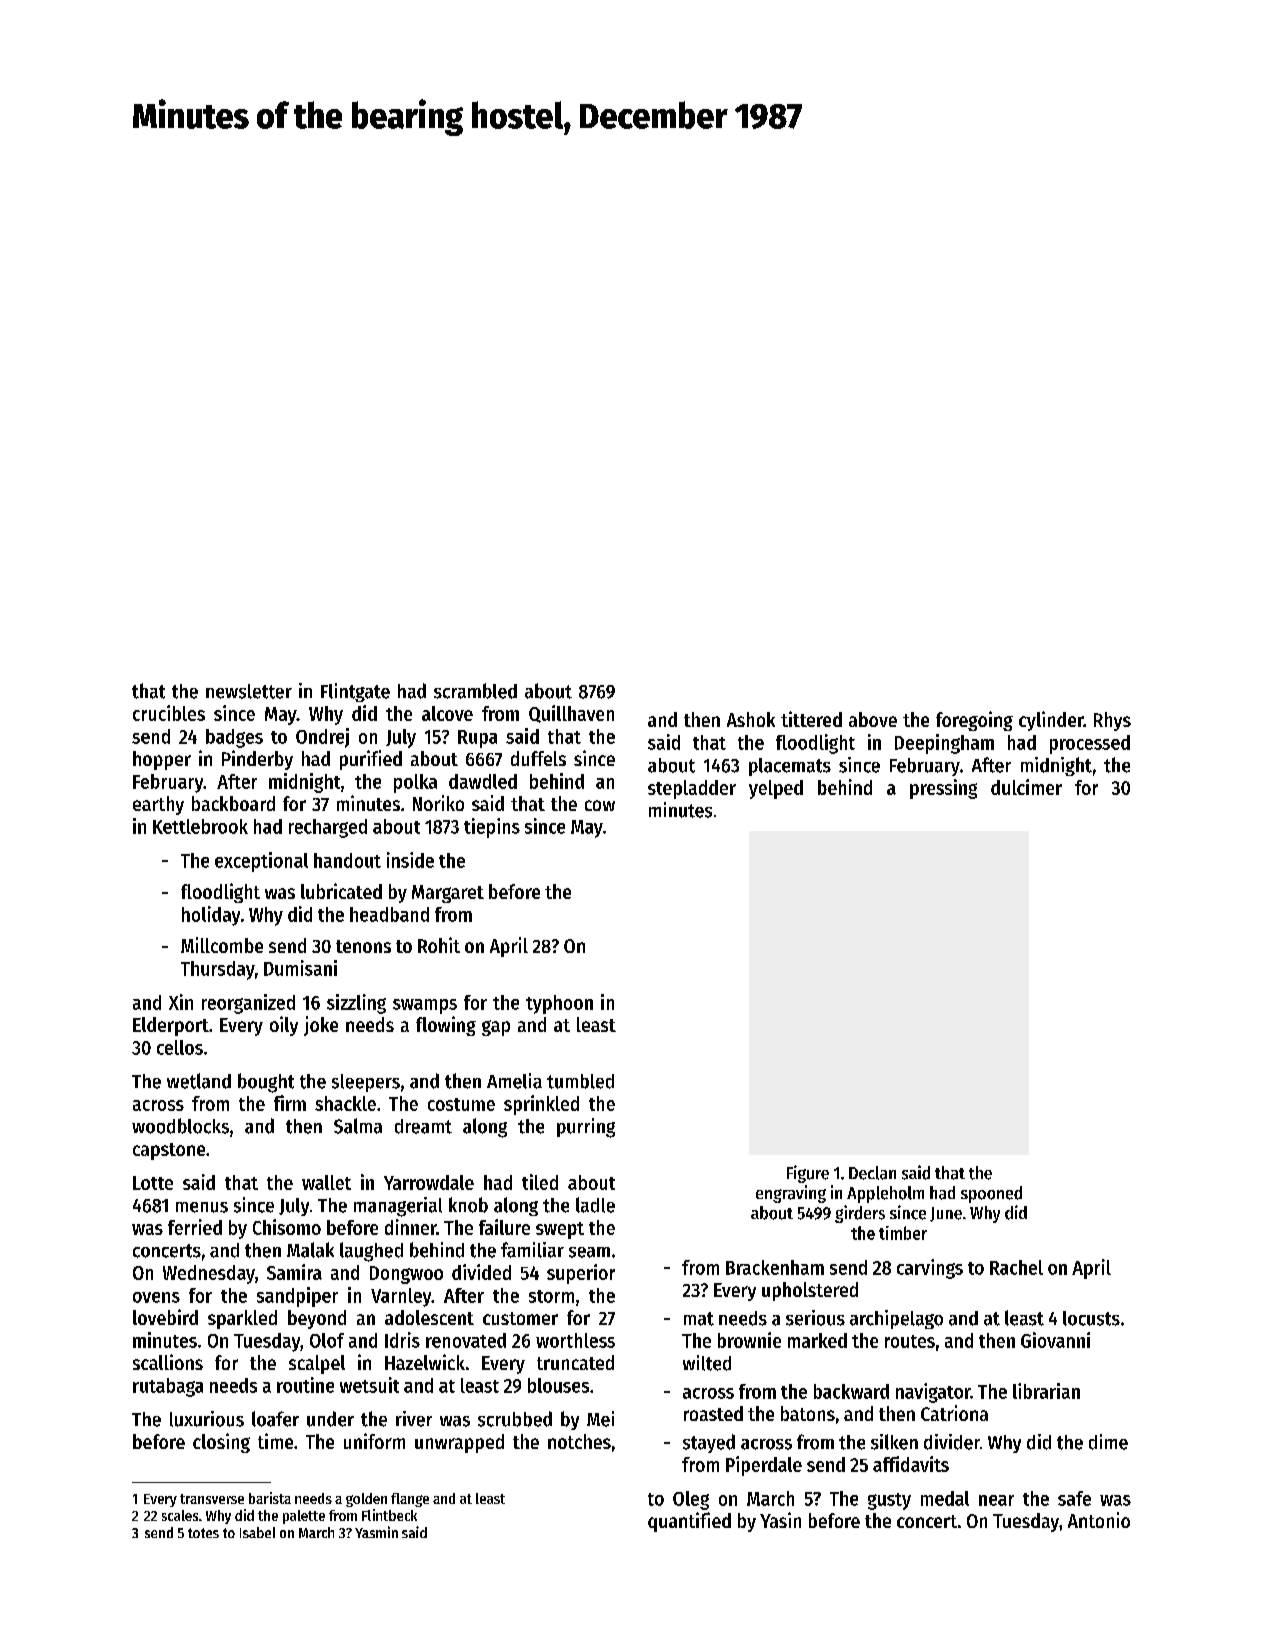 Image resolution: width=1263 pixels, height=1634 pixels. Describe the element at coordinates (1091, 1318) in the image. I see `locusts` at that location.
